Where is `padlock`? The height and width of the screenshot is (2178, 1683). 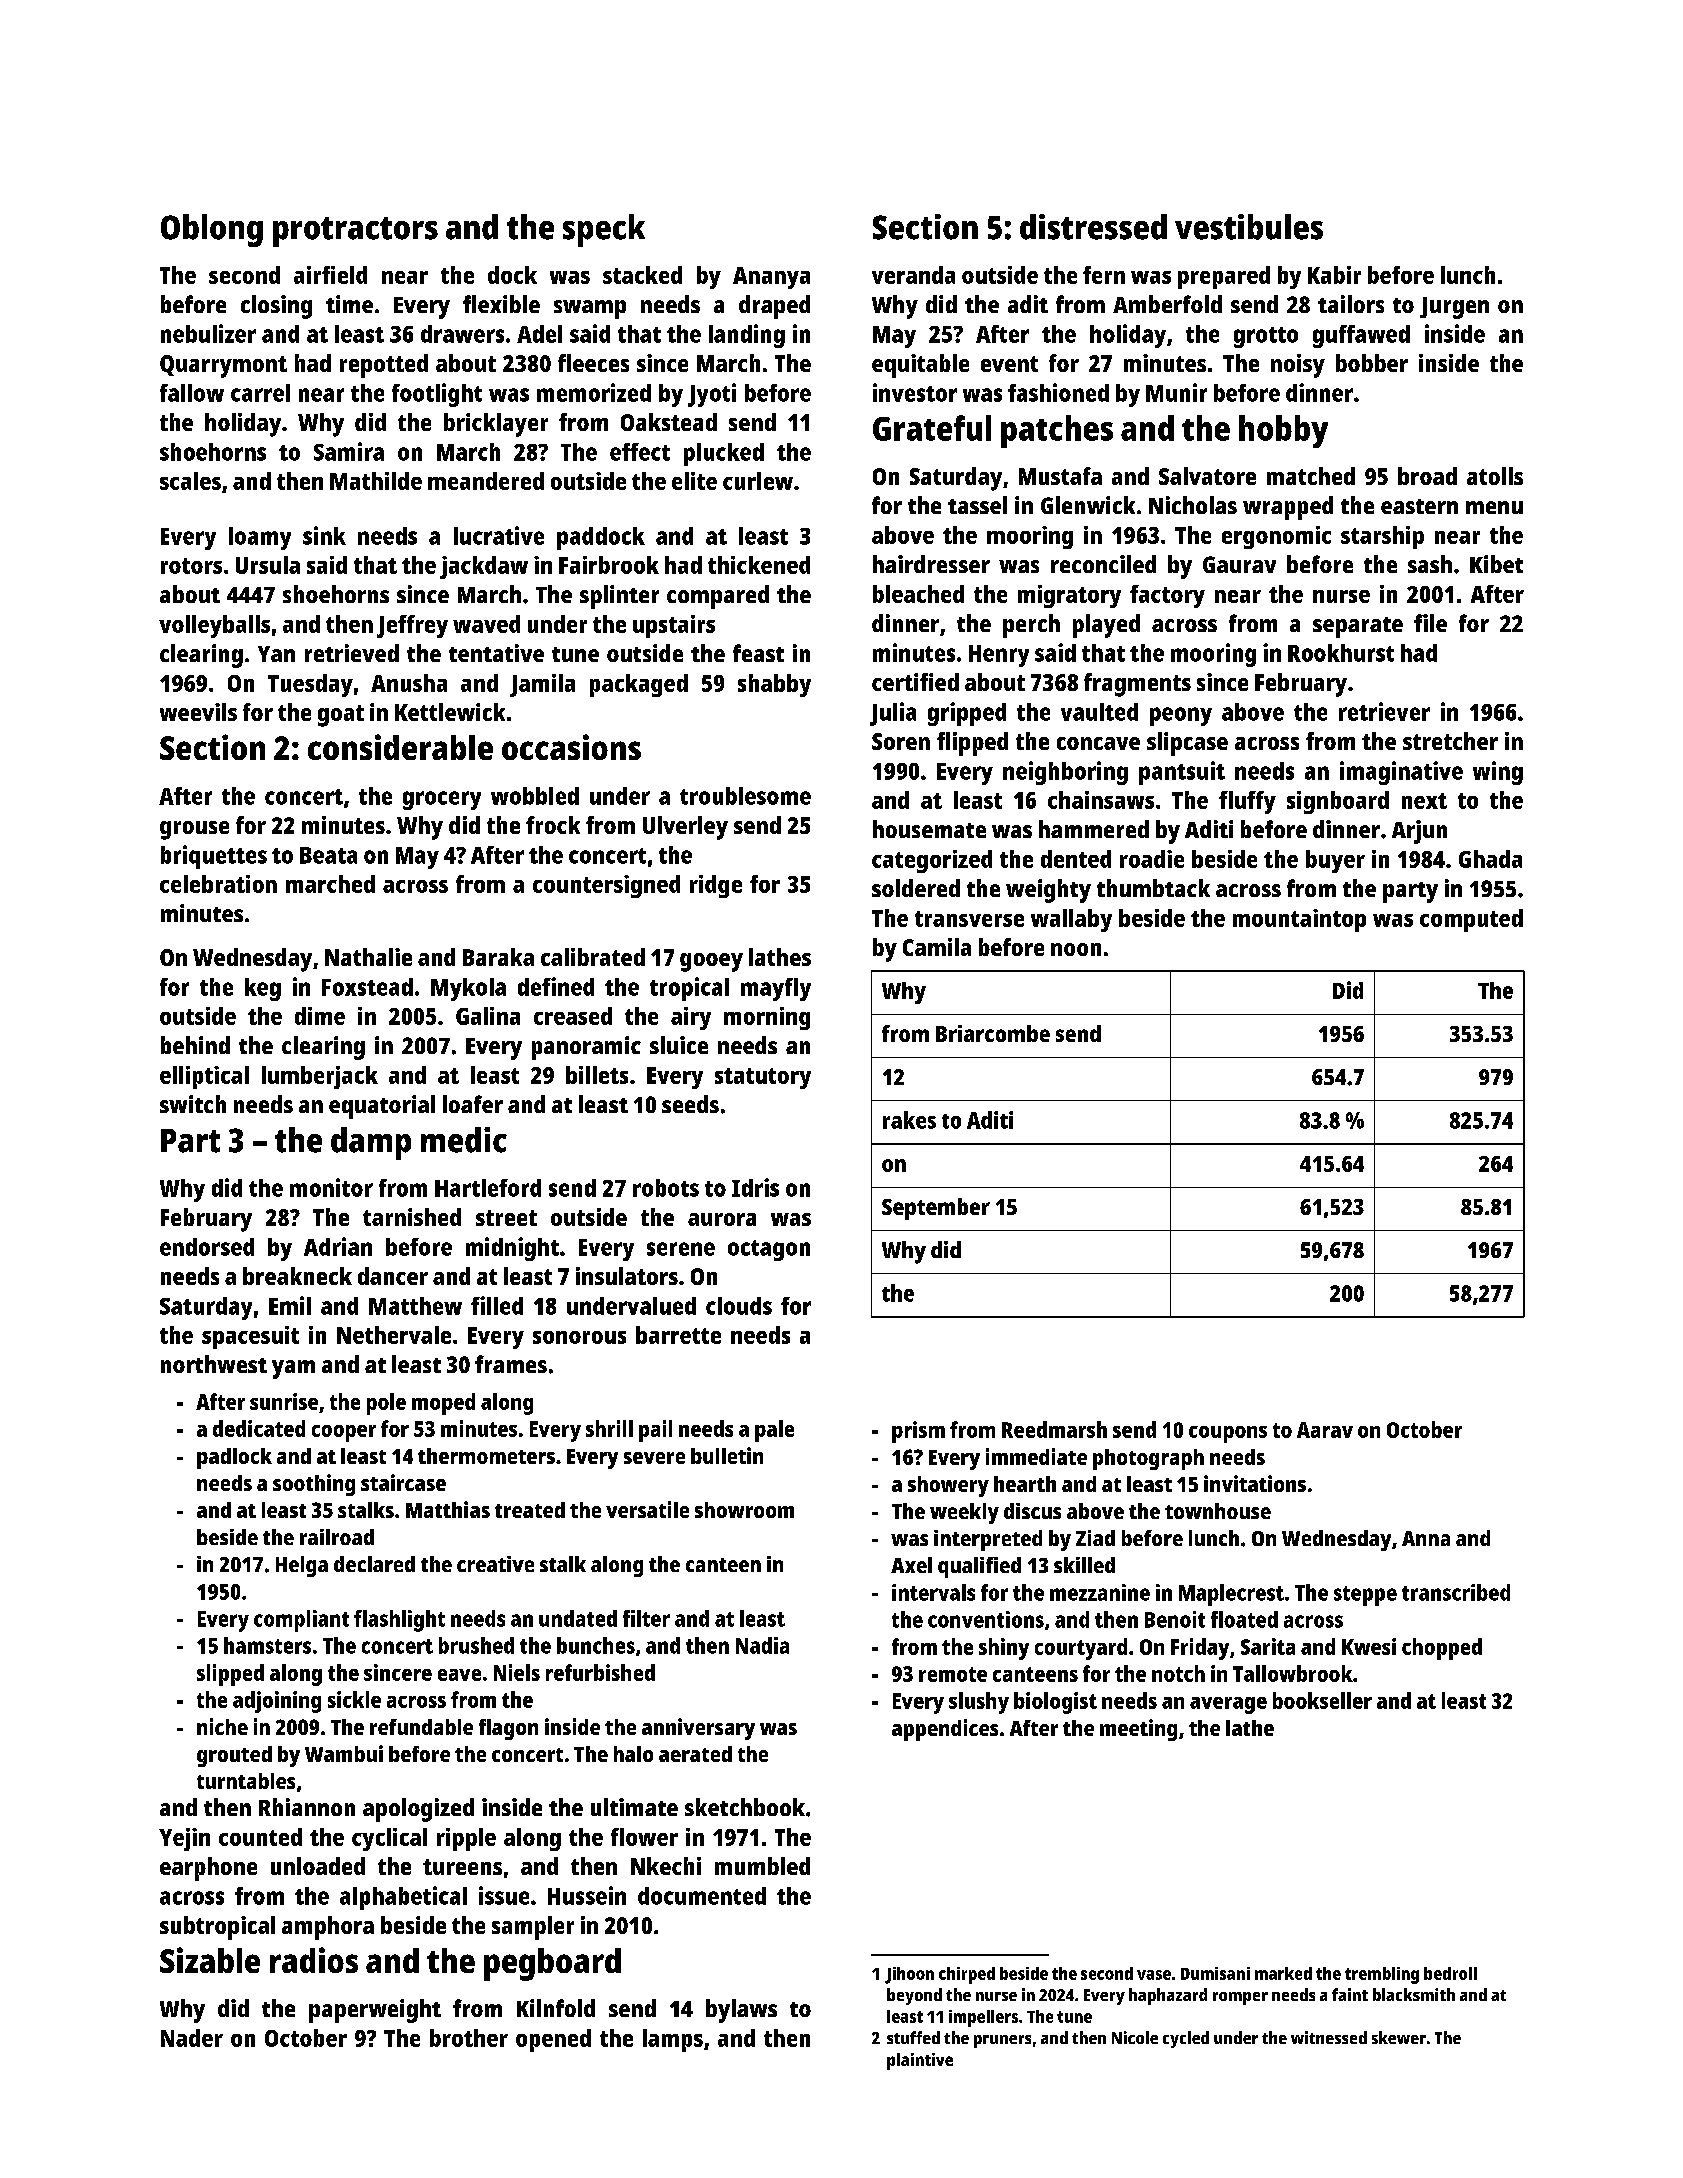 padlock is located at coordinates (234, 1458).
